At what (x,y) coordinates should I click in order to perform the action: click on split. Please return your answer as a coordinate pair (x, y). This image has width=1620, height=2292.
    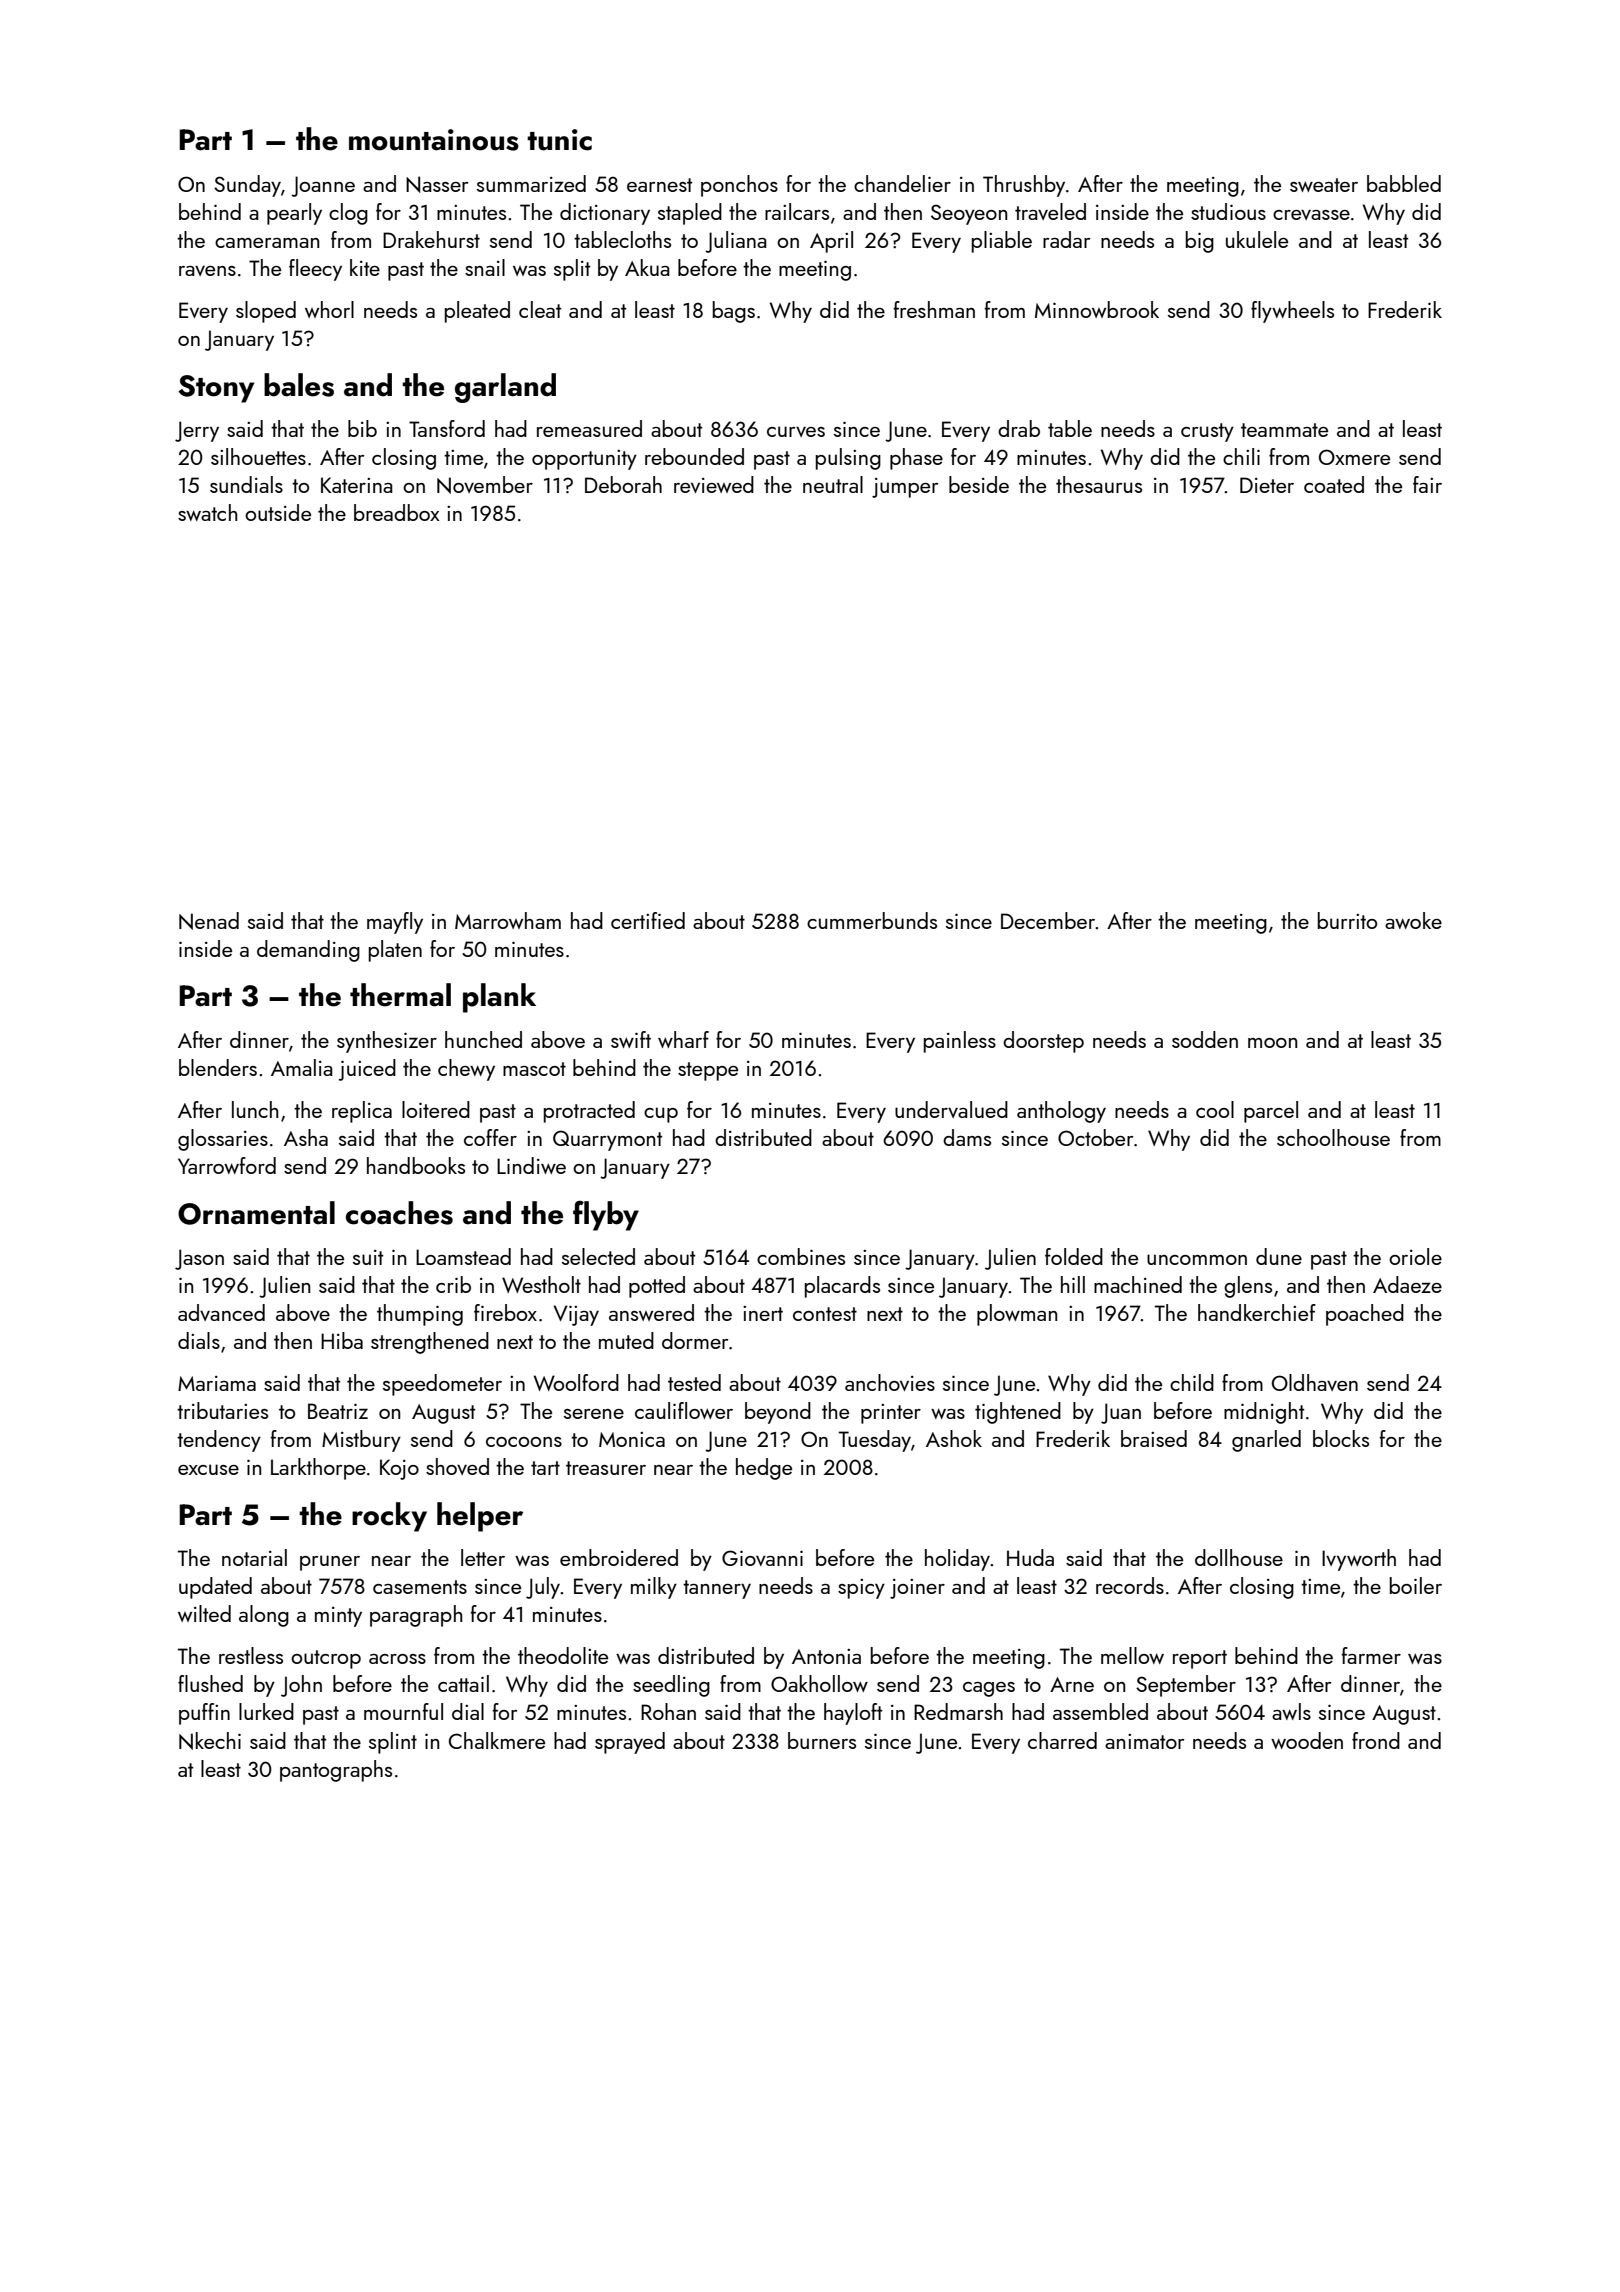
    Looking at the image, I should click on (572, 270).
